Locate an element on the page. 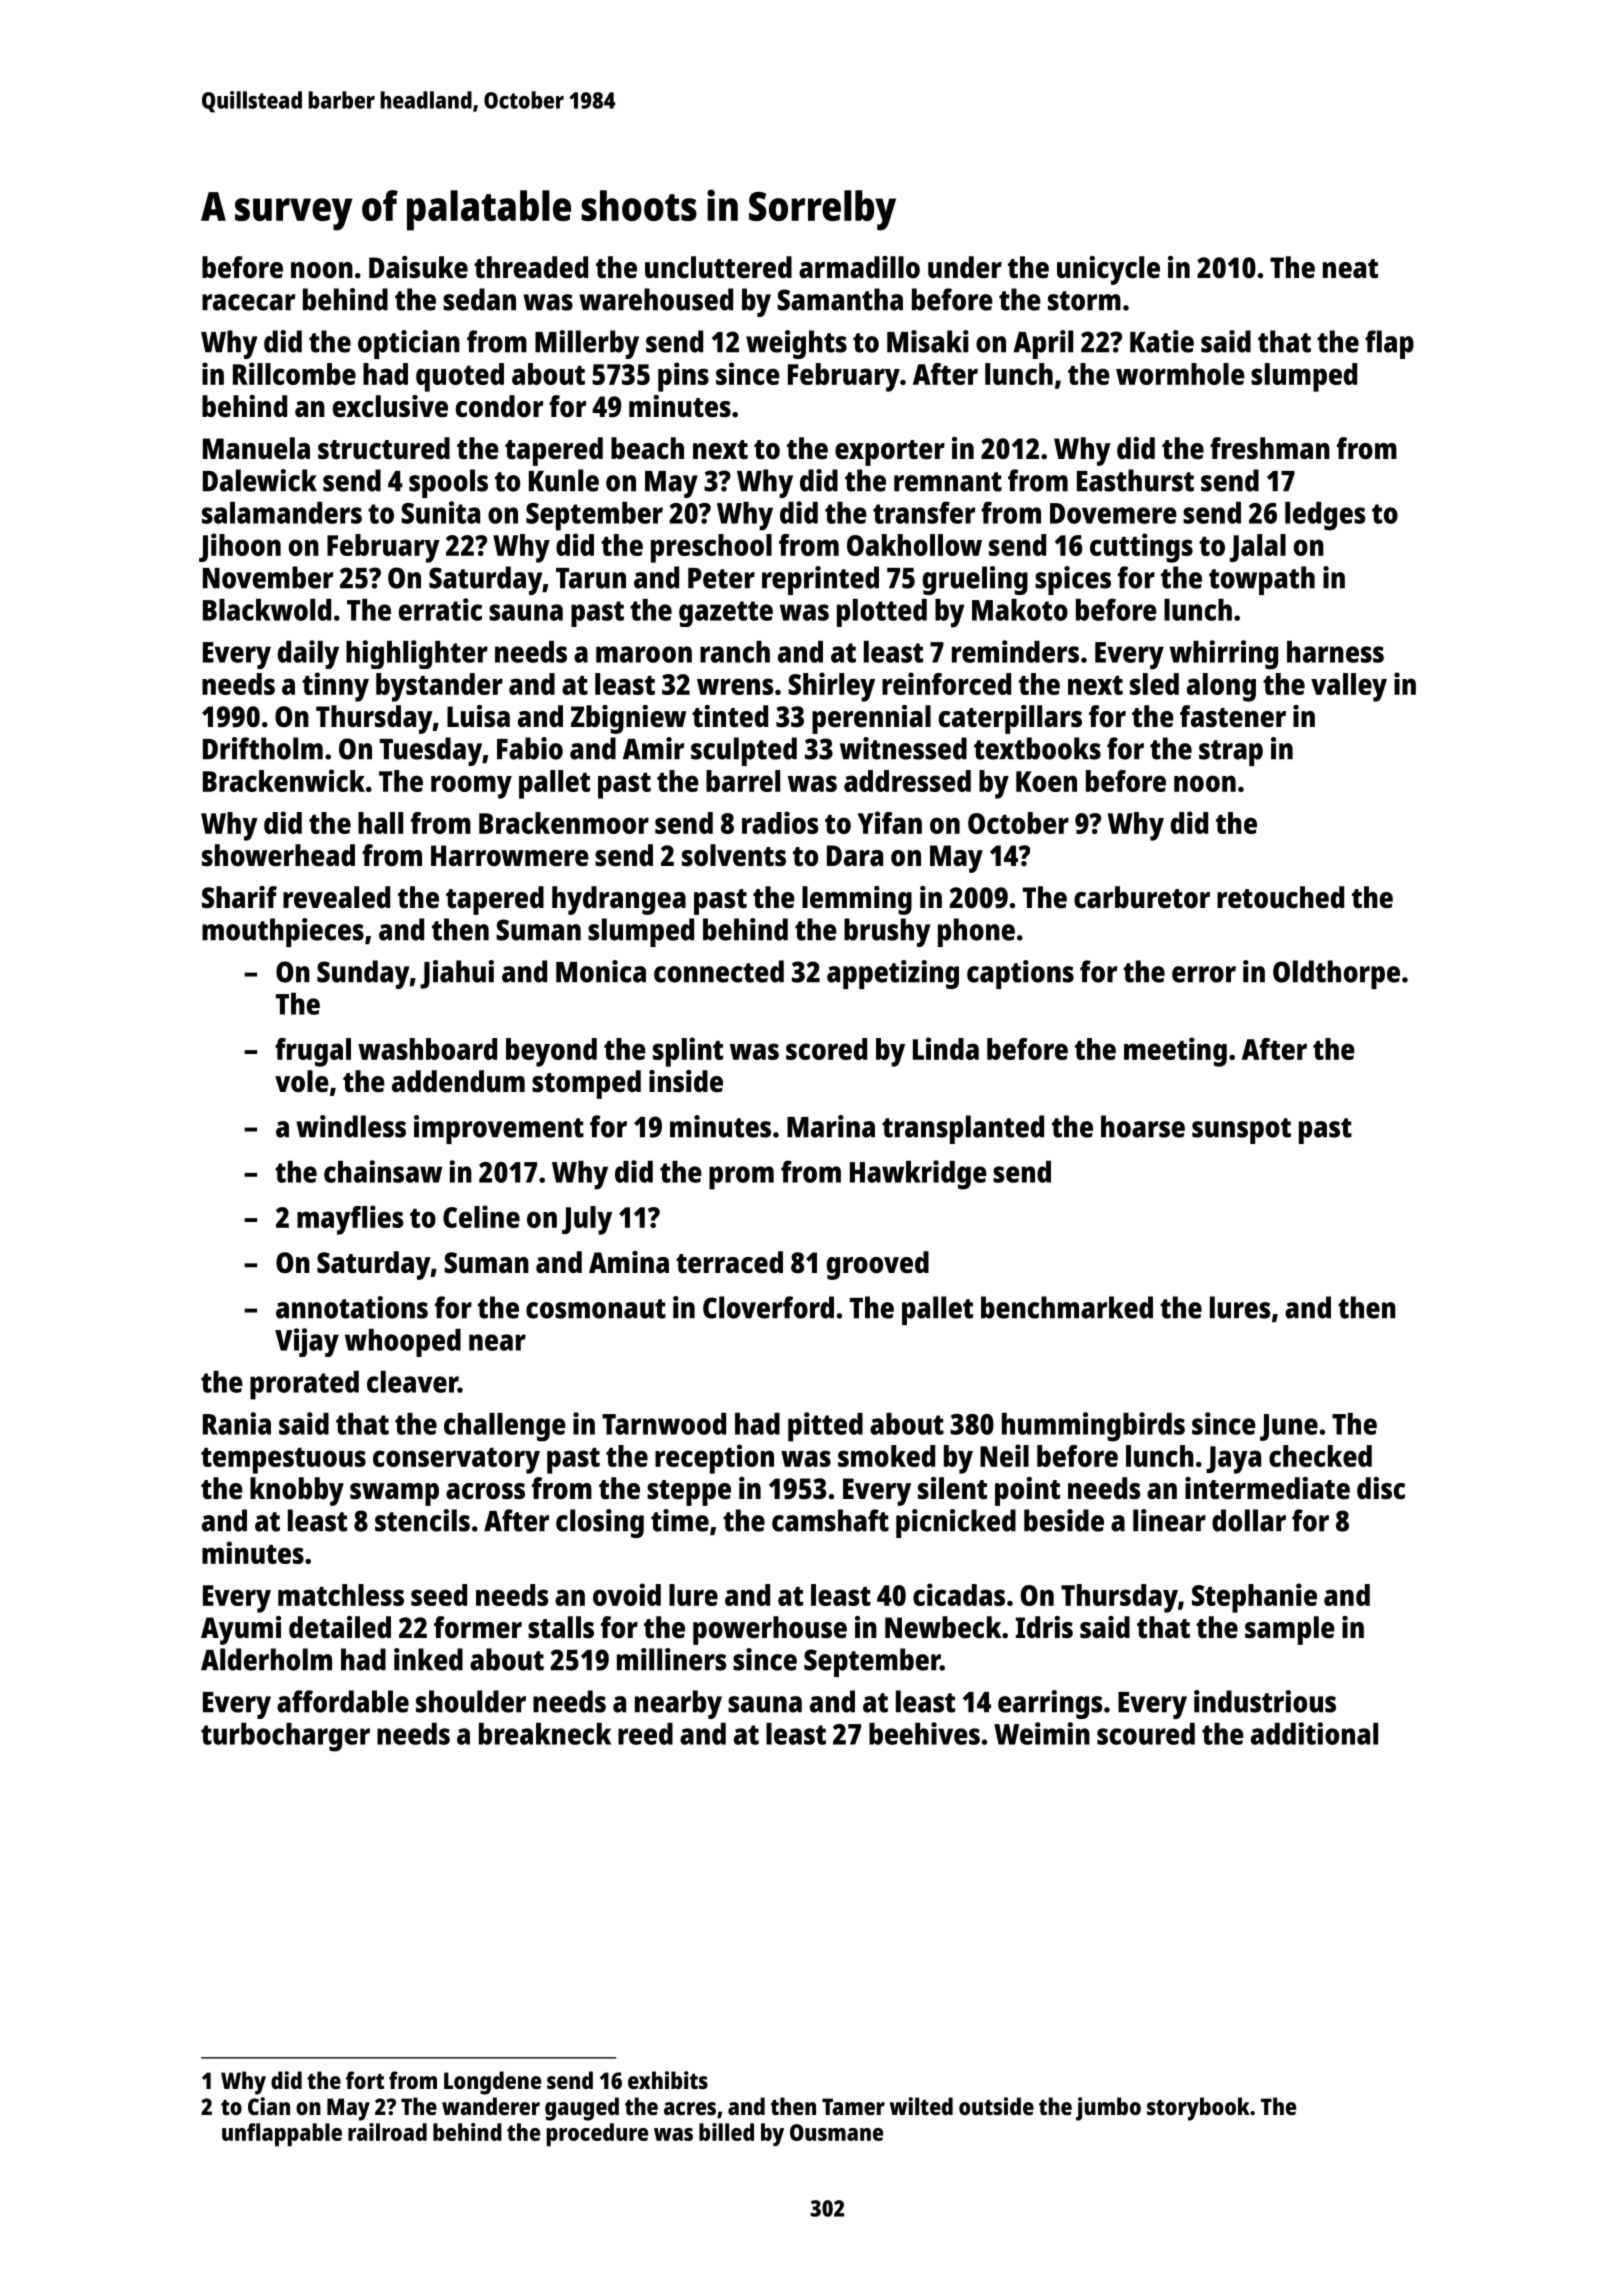 The height and width of the image is (2292, 1620). unicycle is located at coordinates (1108, 270).
